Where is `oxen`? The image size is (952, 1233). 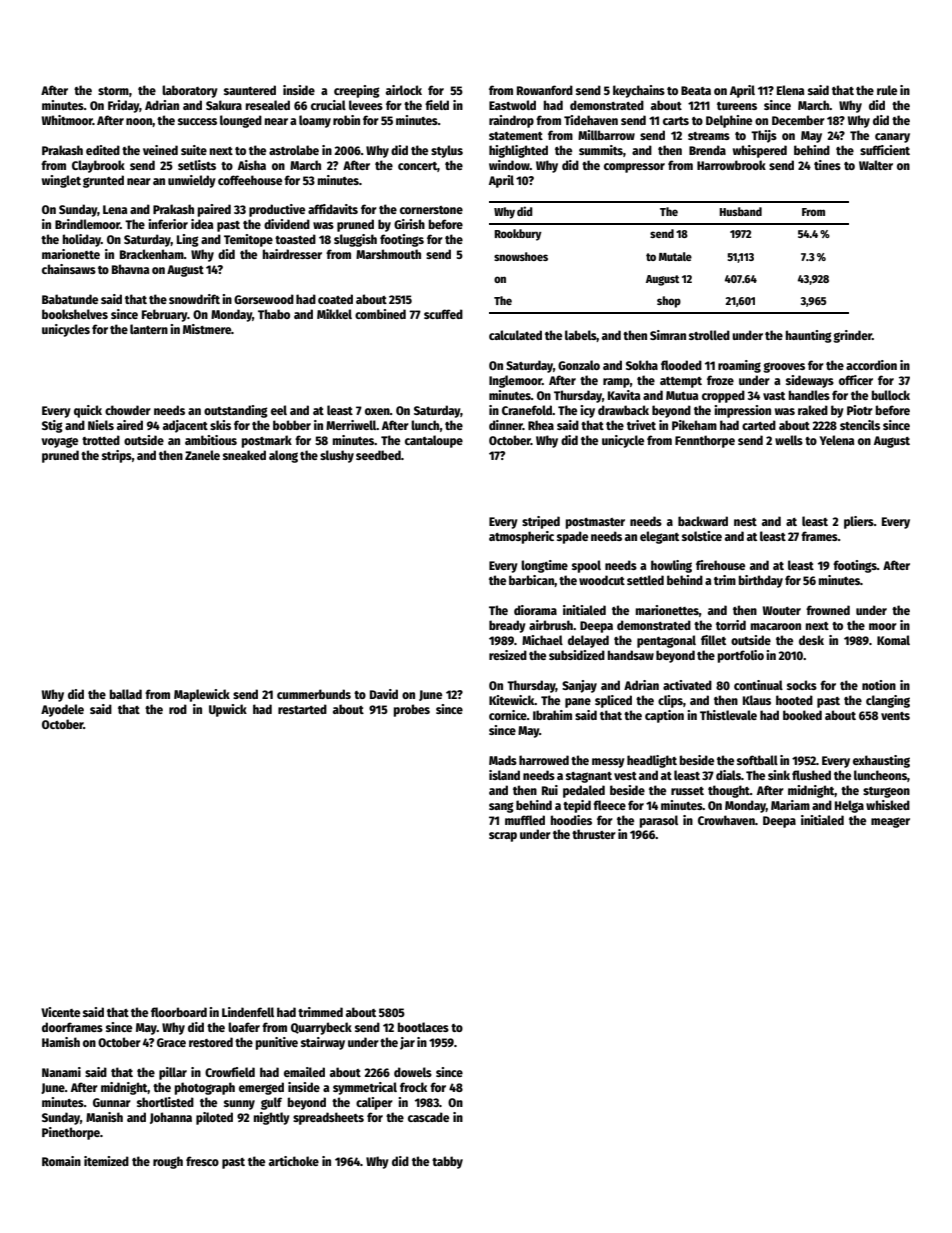 oxen is located at coordinates (377, 411).
